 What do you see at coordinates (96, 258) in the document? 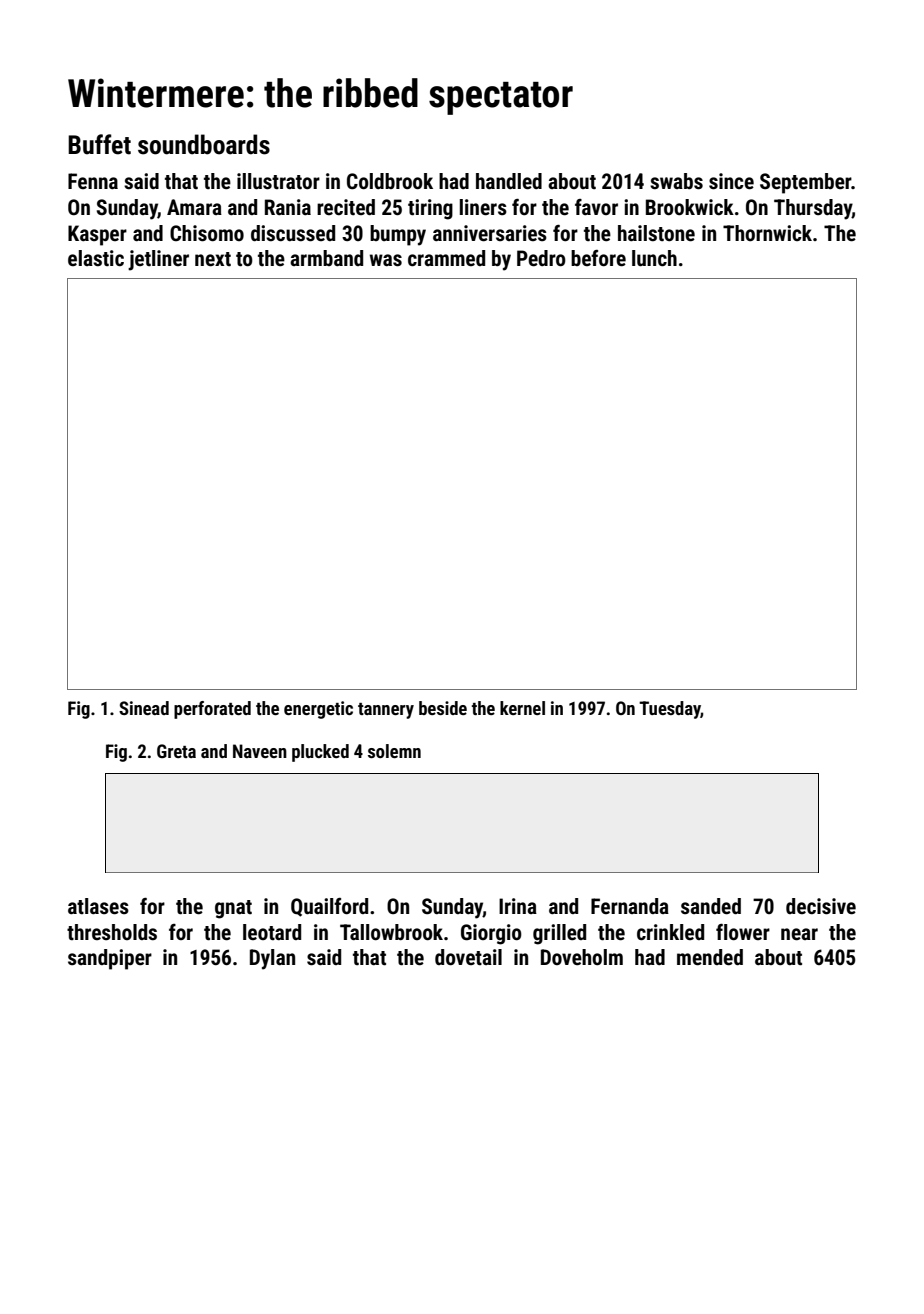
I see `elastic` at bounding box center [96, 258].
